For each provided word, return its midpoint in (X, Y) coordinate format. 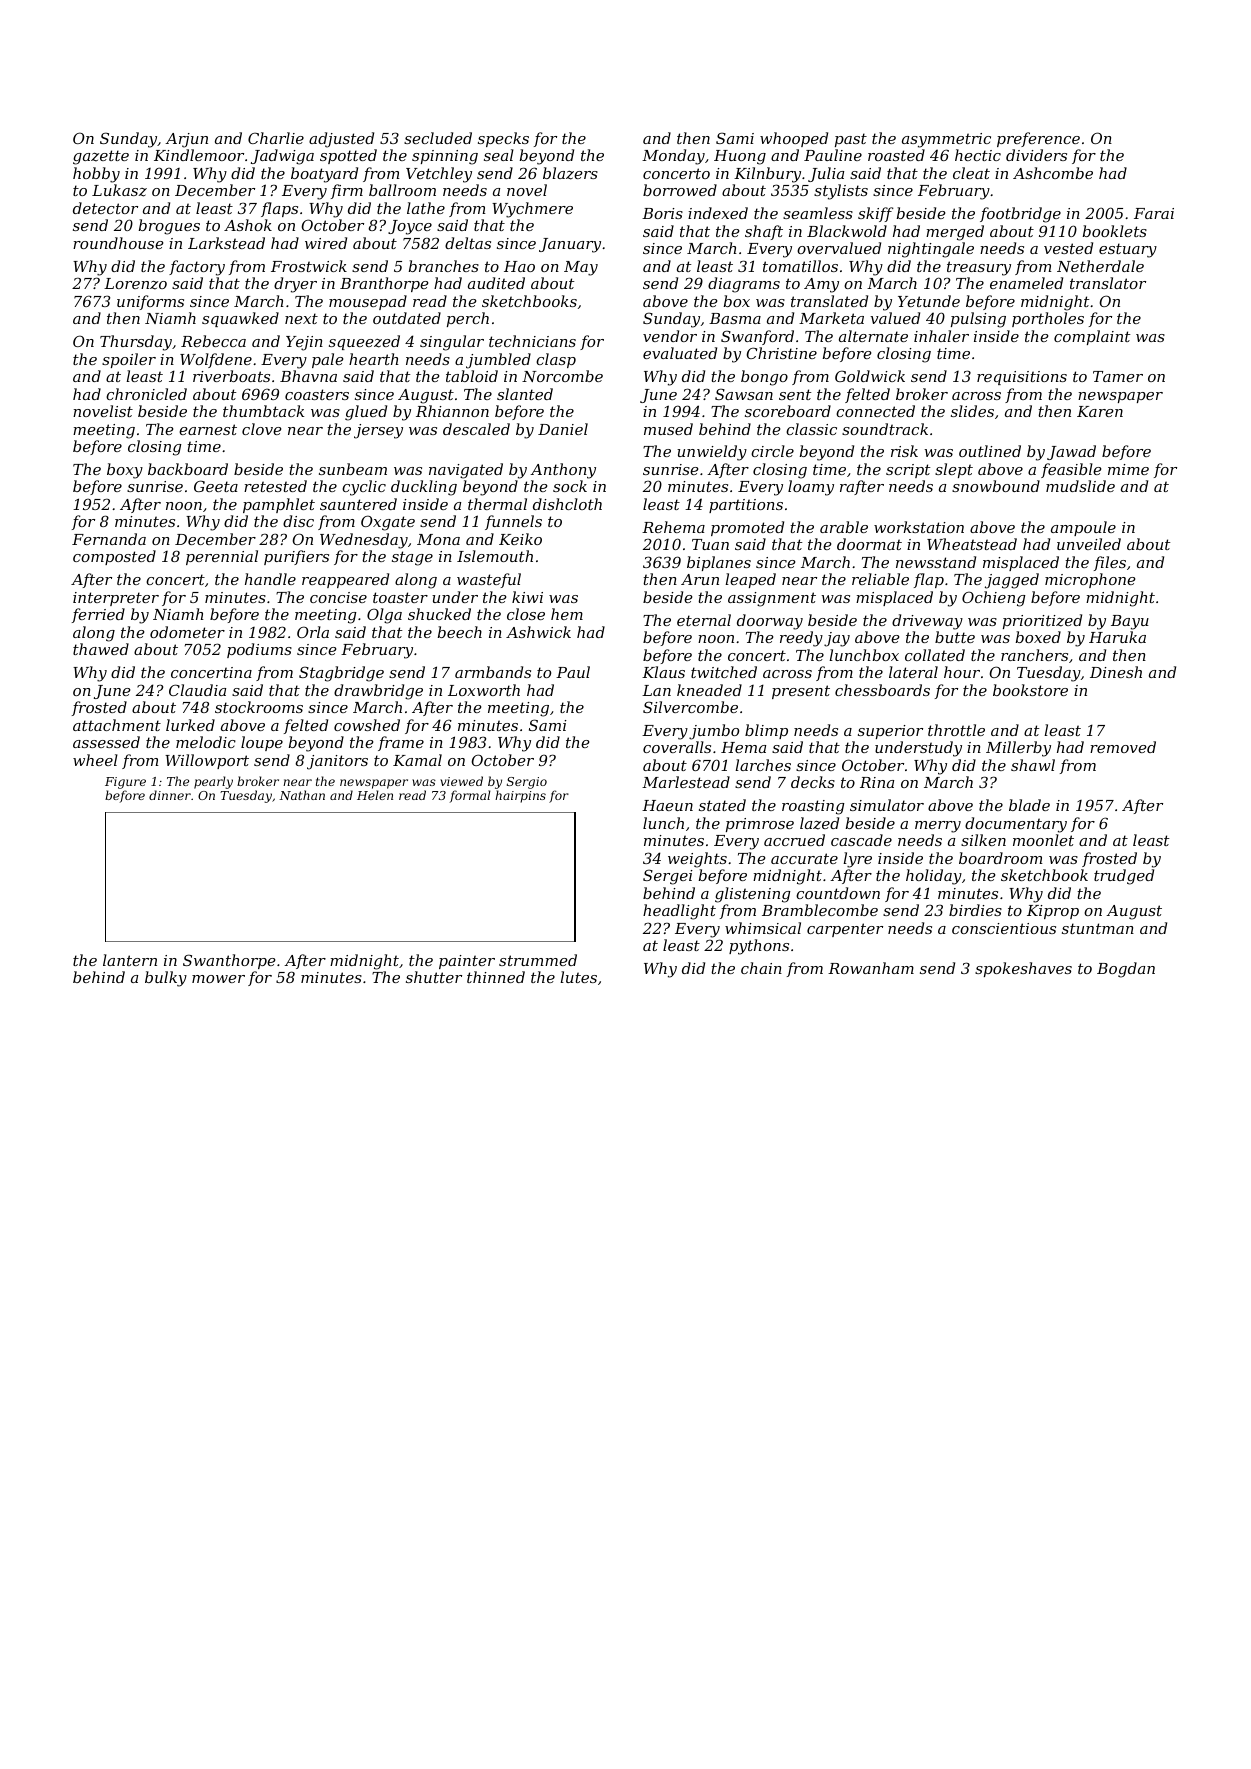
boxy (125, 471)
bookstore (1030, 690)
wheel (95, 760)
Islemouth (495, 556)
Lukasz (119, 190)
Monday (673, 157)
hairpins (520, 796)
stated (722, 805)
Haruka (1117, 637)
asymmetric (946, 140)
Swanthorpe (229, 961)
